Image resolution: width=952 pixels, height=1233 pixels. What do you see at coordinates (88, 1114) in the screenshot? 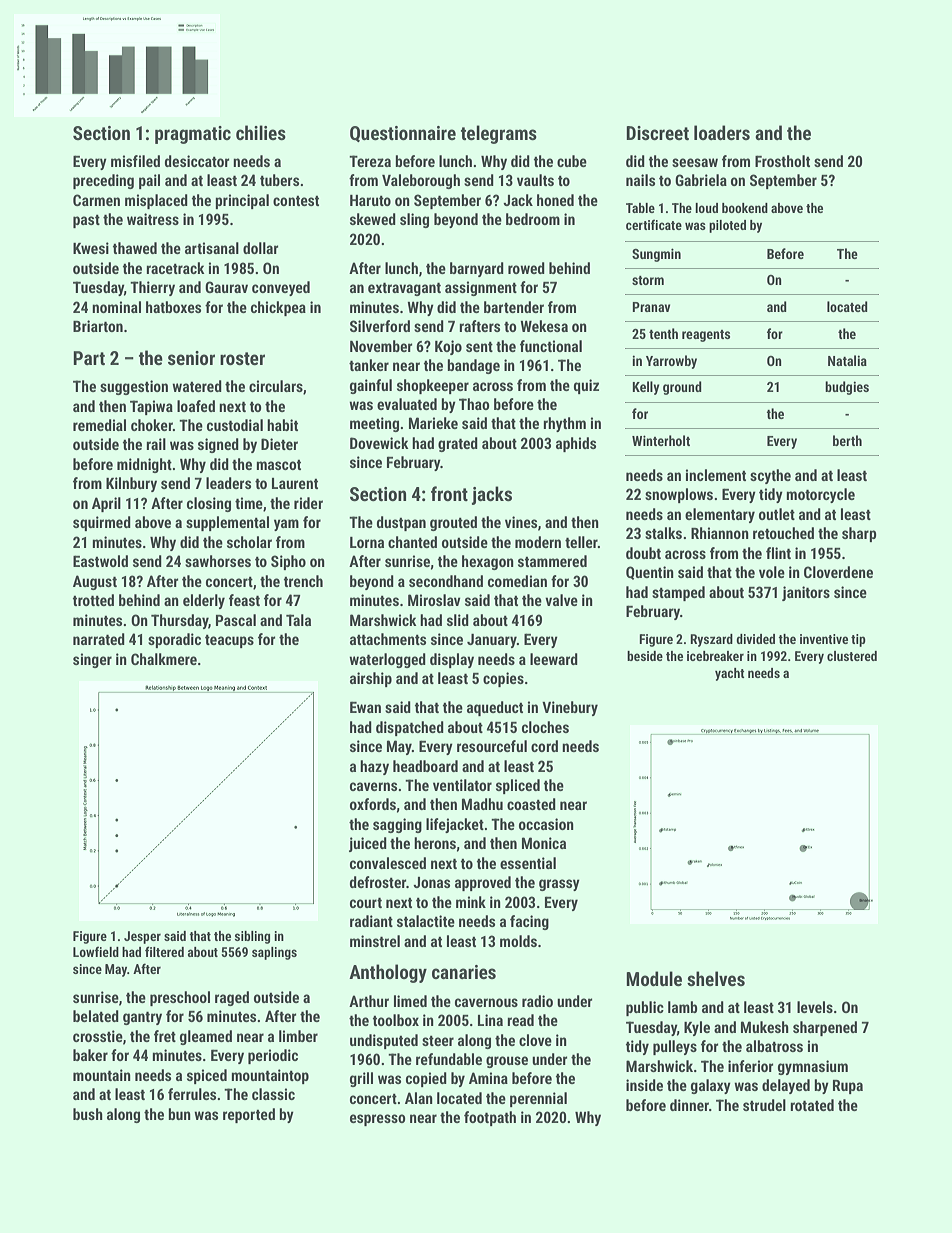
I see `bush` at bounding box center [88, 1114].
